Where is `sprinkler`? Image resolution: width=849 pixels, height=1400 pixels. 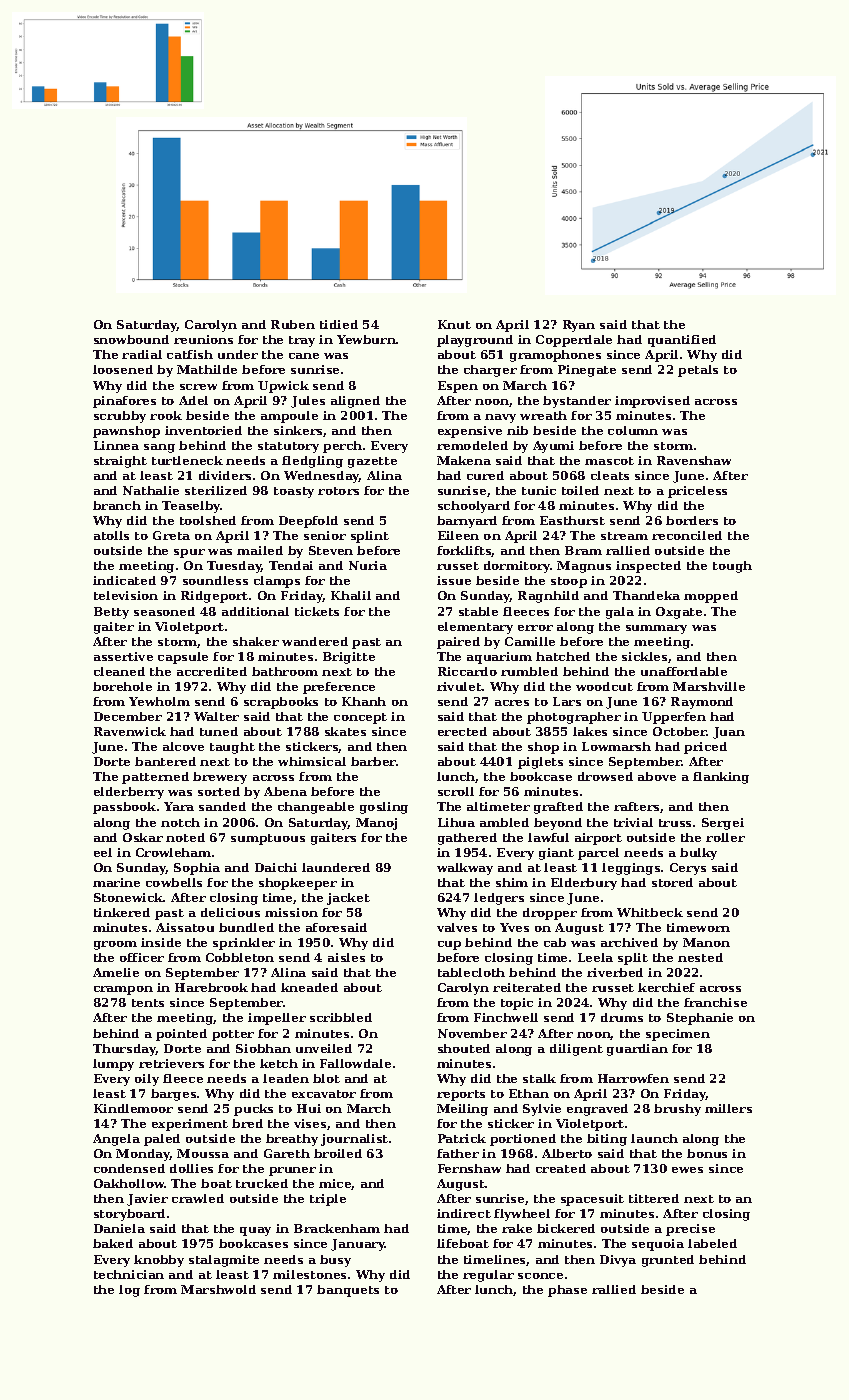 sprinkler is located at coordinates (244, 944).
